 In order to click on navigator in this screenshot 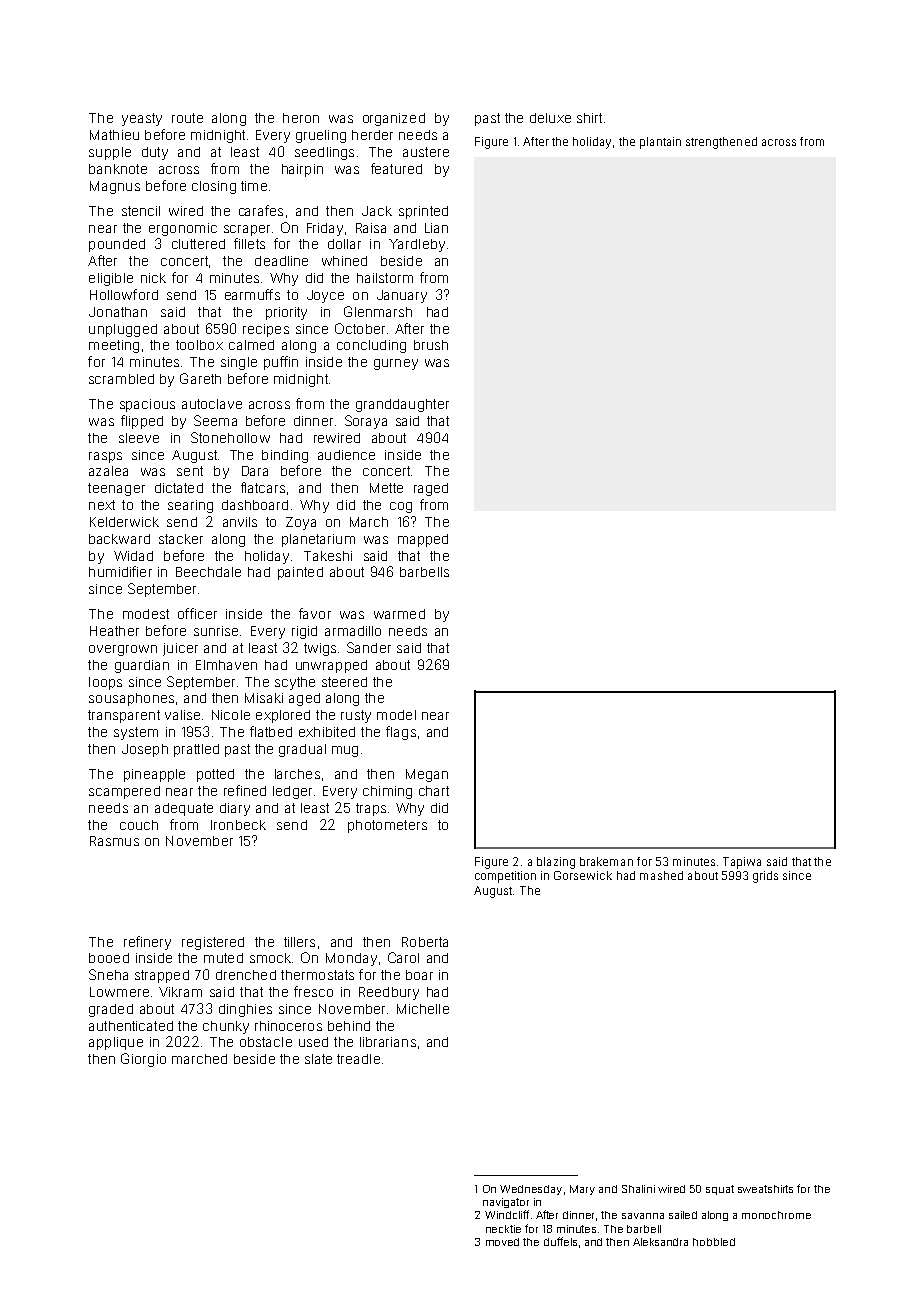, I will do `click(506, 1203)`.
